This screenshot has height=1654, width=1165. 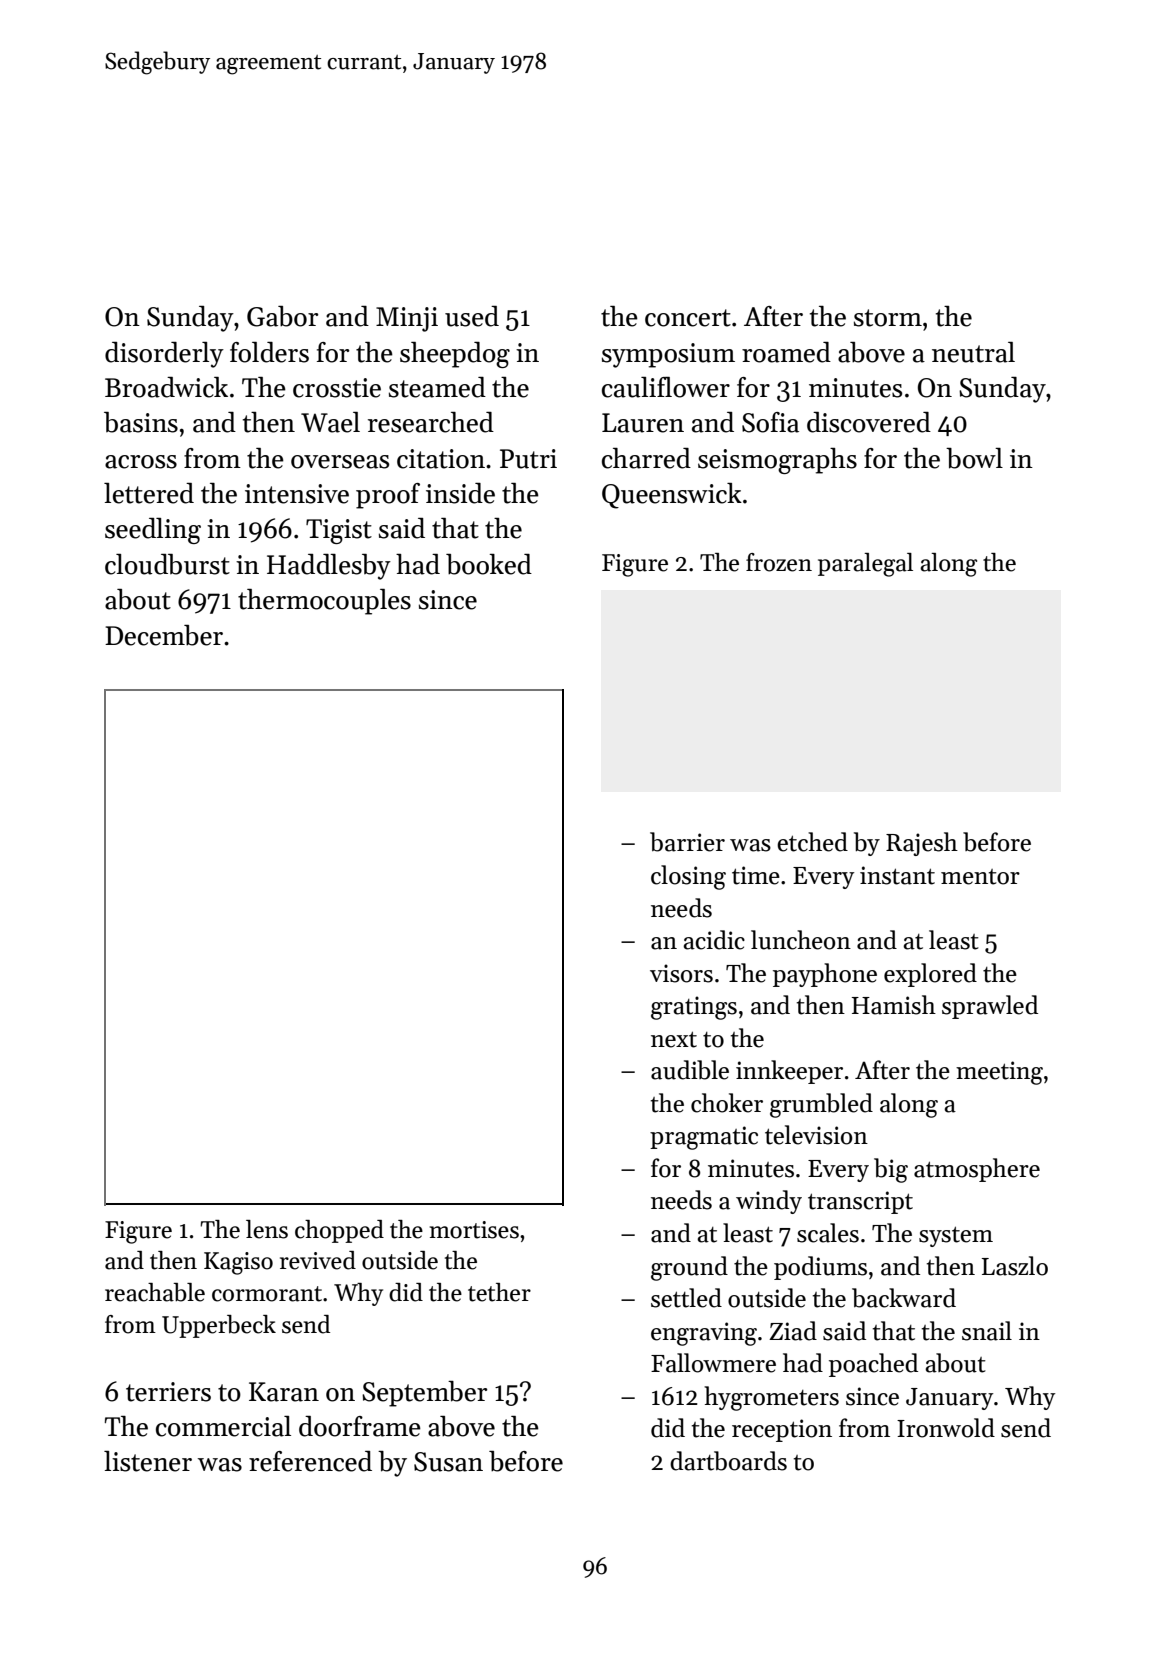 What do you see at coordinates (974, 458) in the screenshot?
I see `bowl` at bounding box center [974, 458].
